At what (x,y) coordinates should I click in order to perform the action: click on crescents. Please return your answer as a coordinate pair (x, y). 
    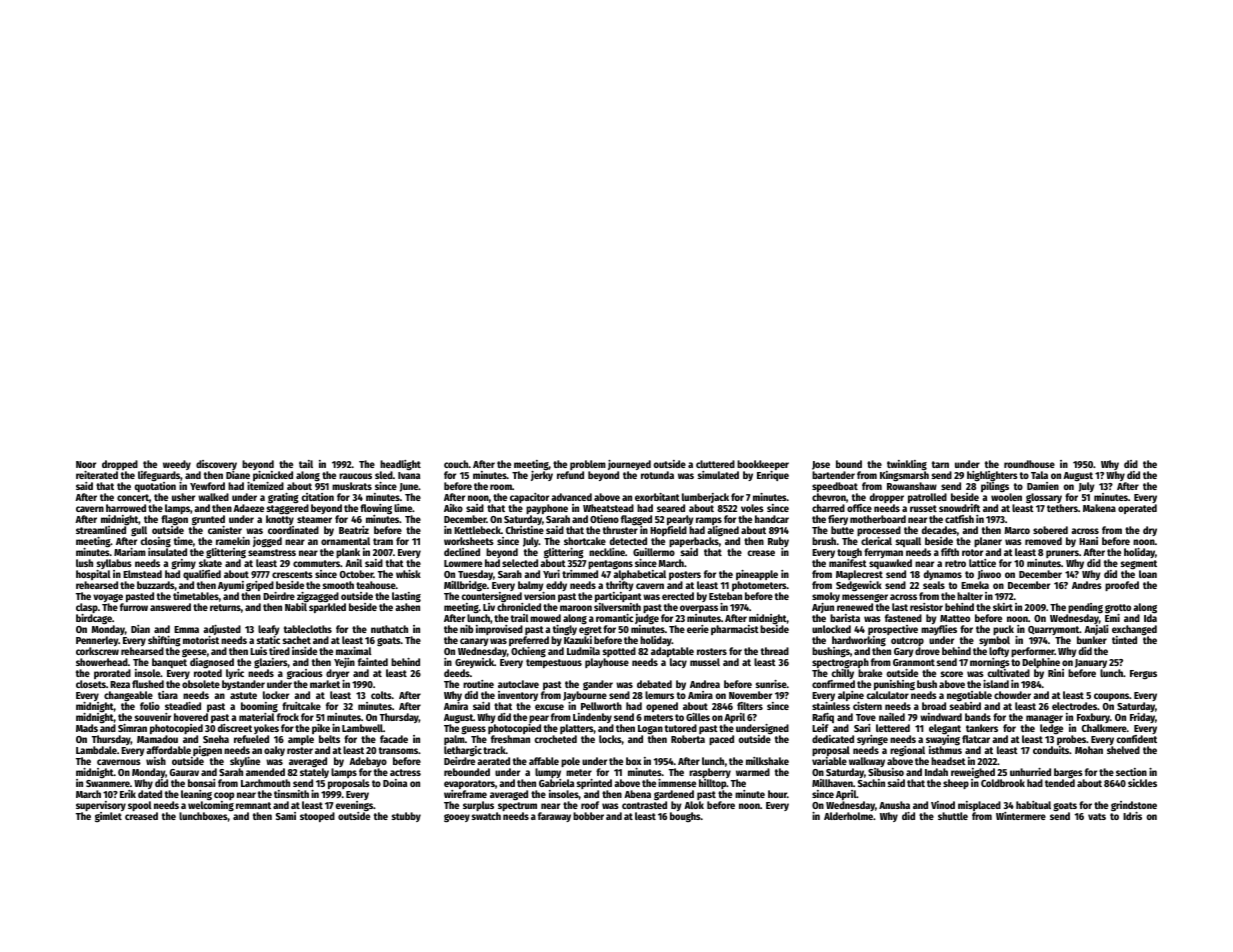
    Looking at the image, I should click on (292, 574).
